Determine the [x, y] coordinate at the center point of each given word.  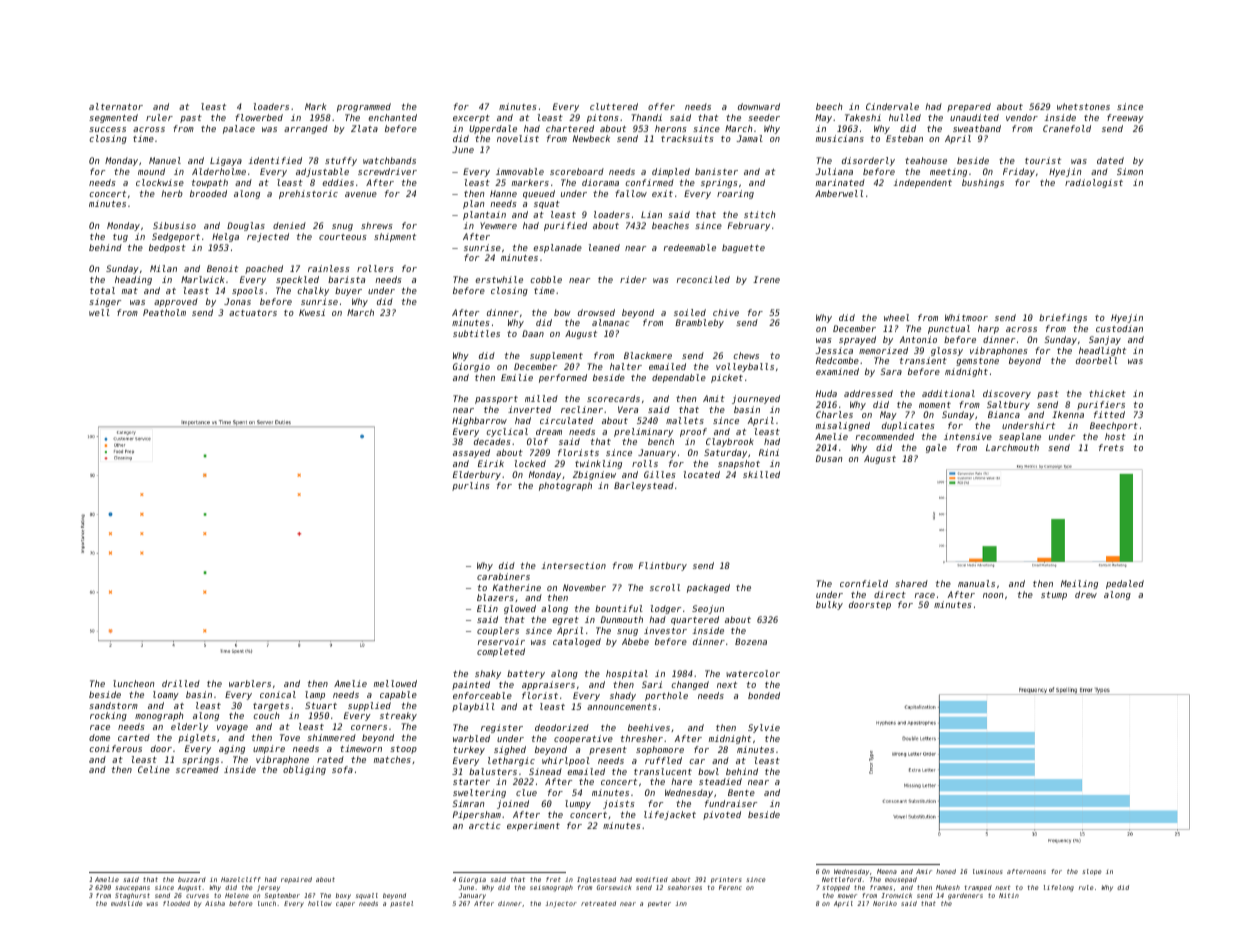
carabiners [503, 576]
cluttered [614, 106]
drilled [181, 683]
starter [471, 782]
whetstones [1083, 106]
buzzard [192, 879]
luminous [988, 871]
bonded [764, 695]
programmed [364, 107]
